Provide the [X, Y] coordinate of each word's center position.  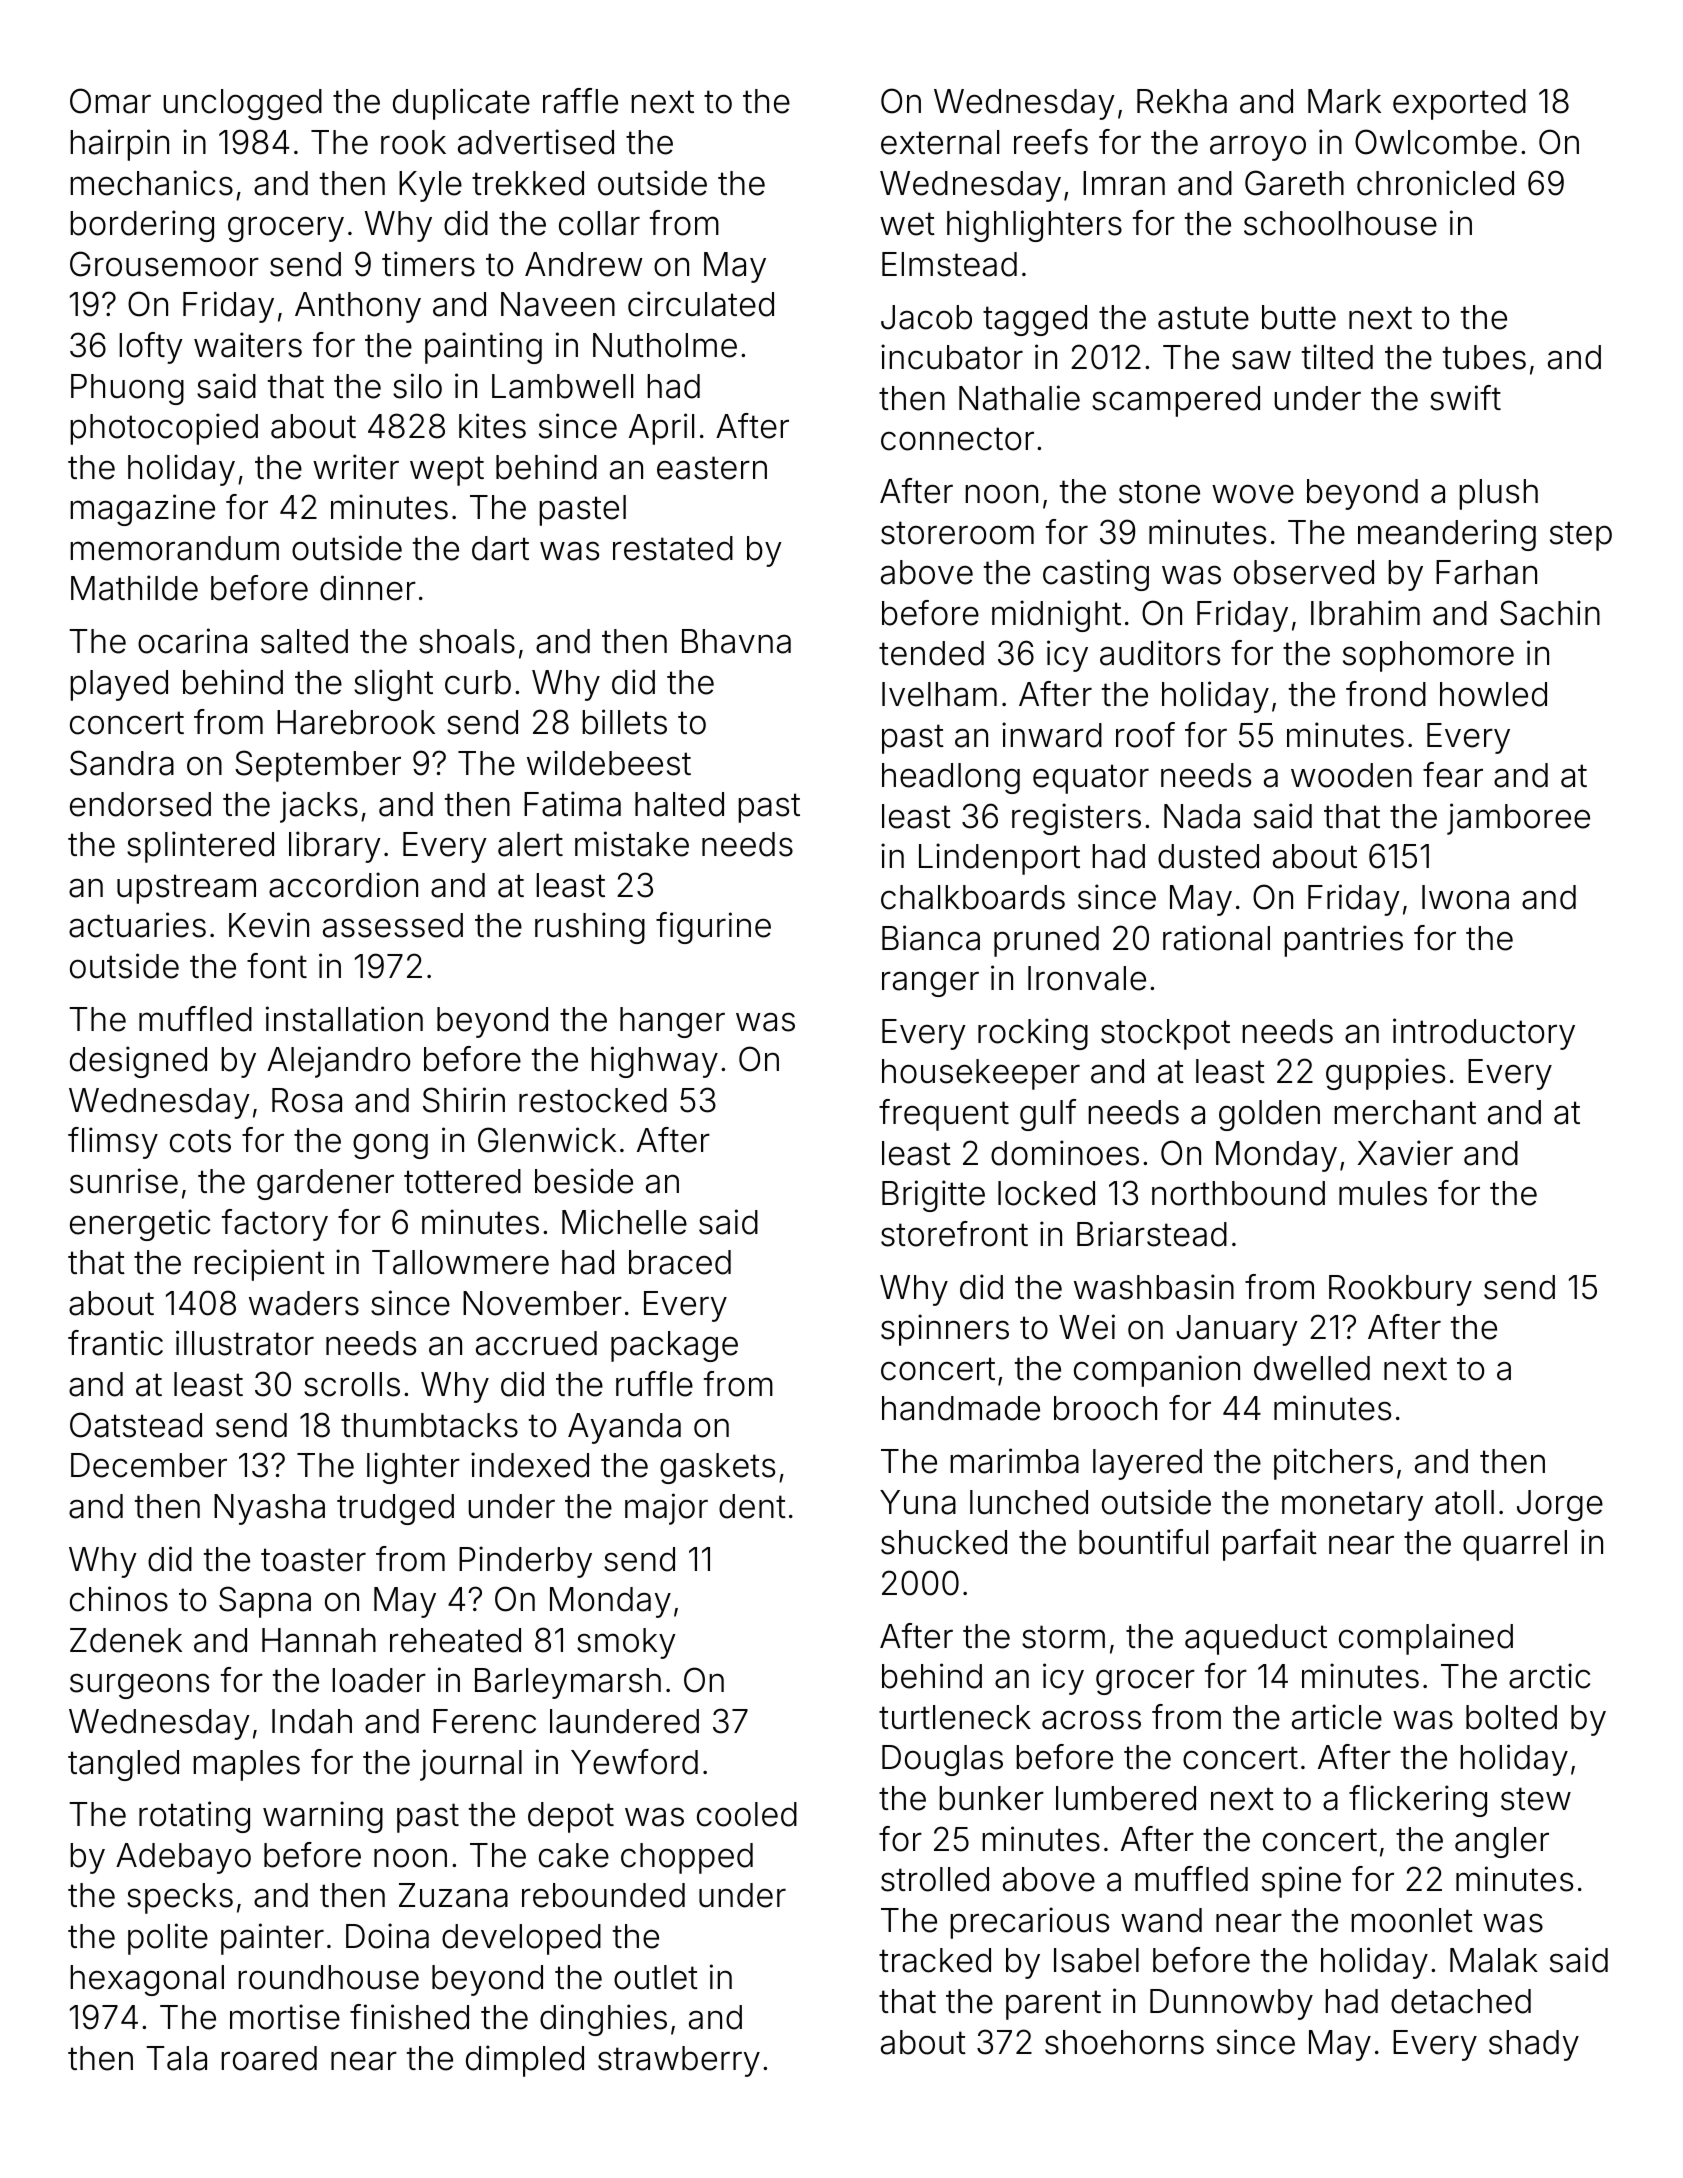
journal [471, 1765]
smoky [626, 1643]
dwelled [1312, 1368]
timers [428, 264]
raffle [580, 101]
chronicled [1435, 183]
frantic [115, 1343]
